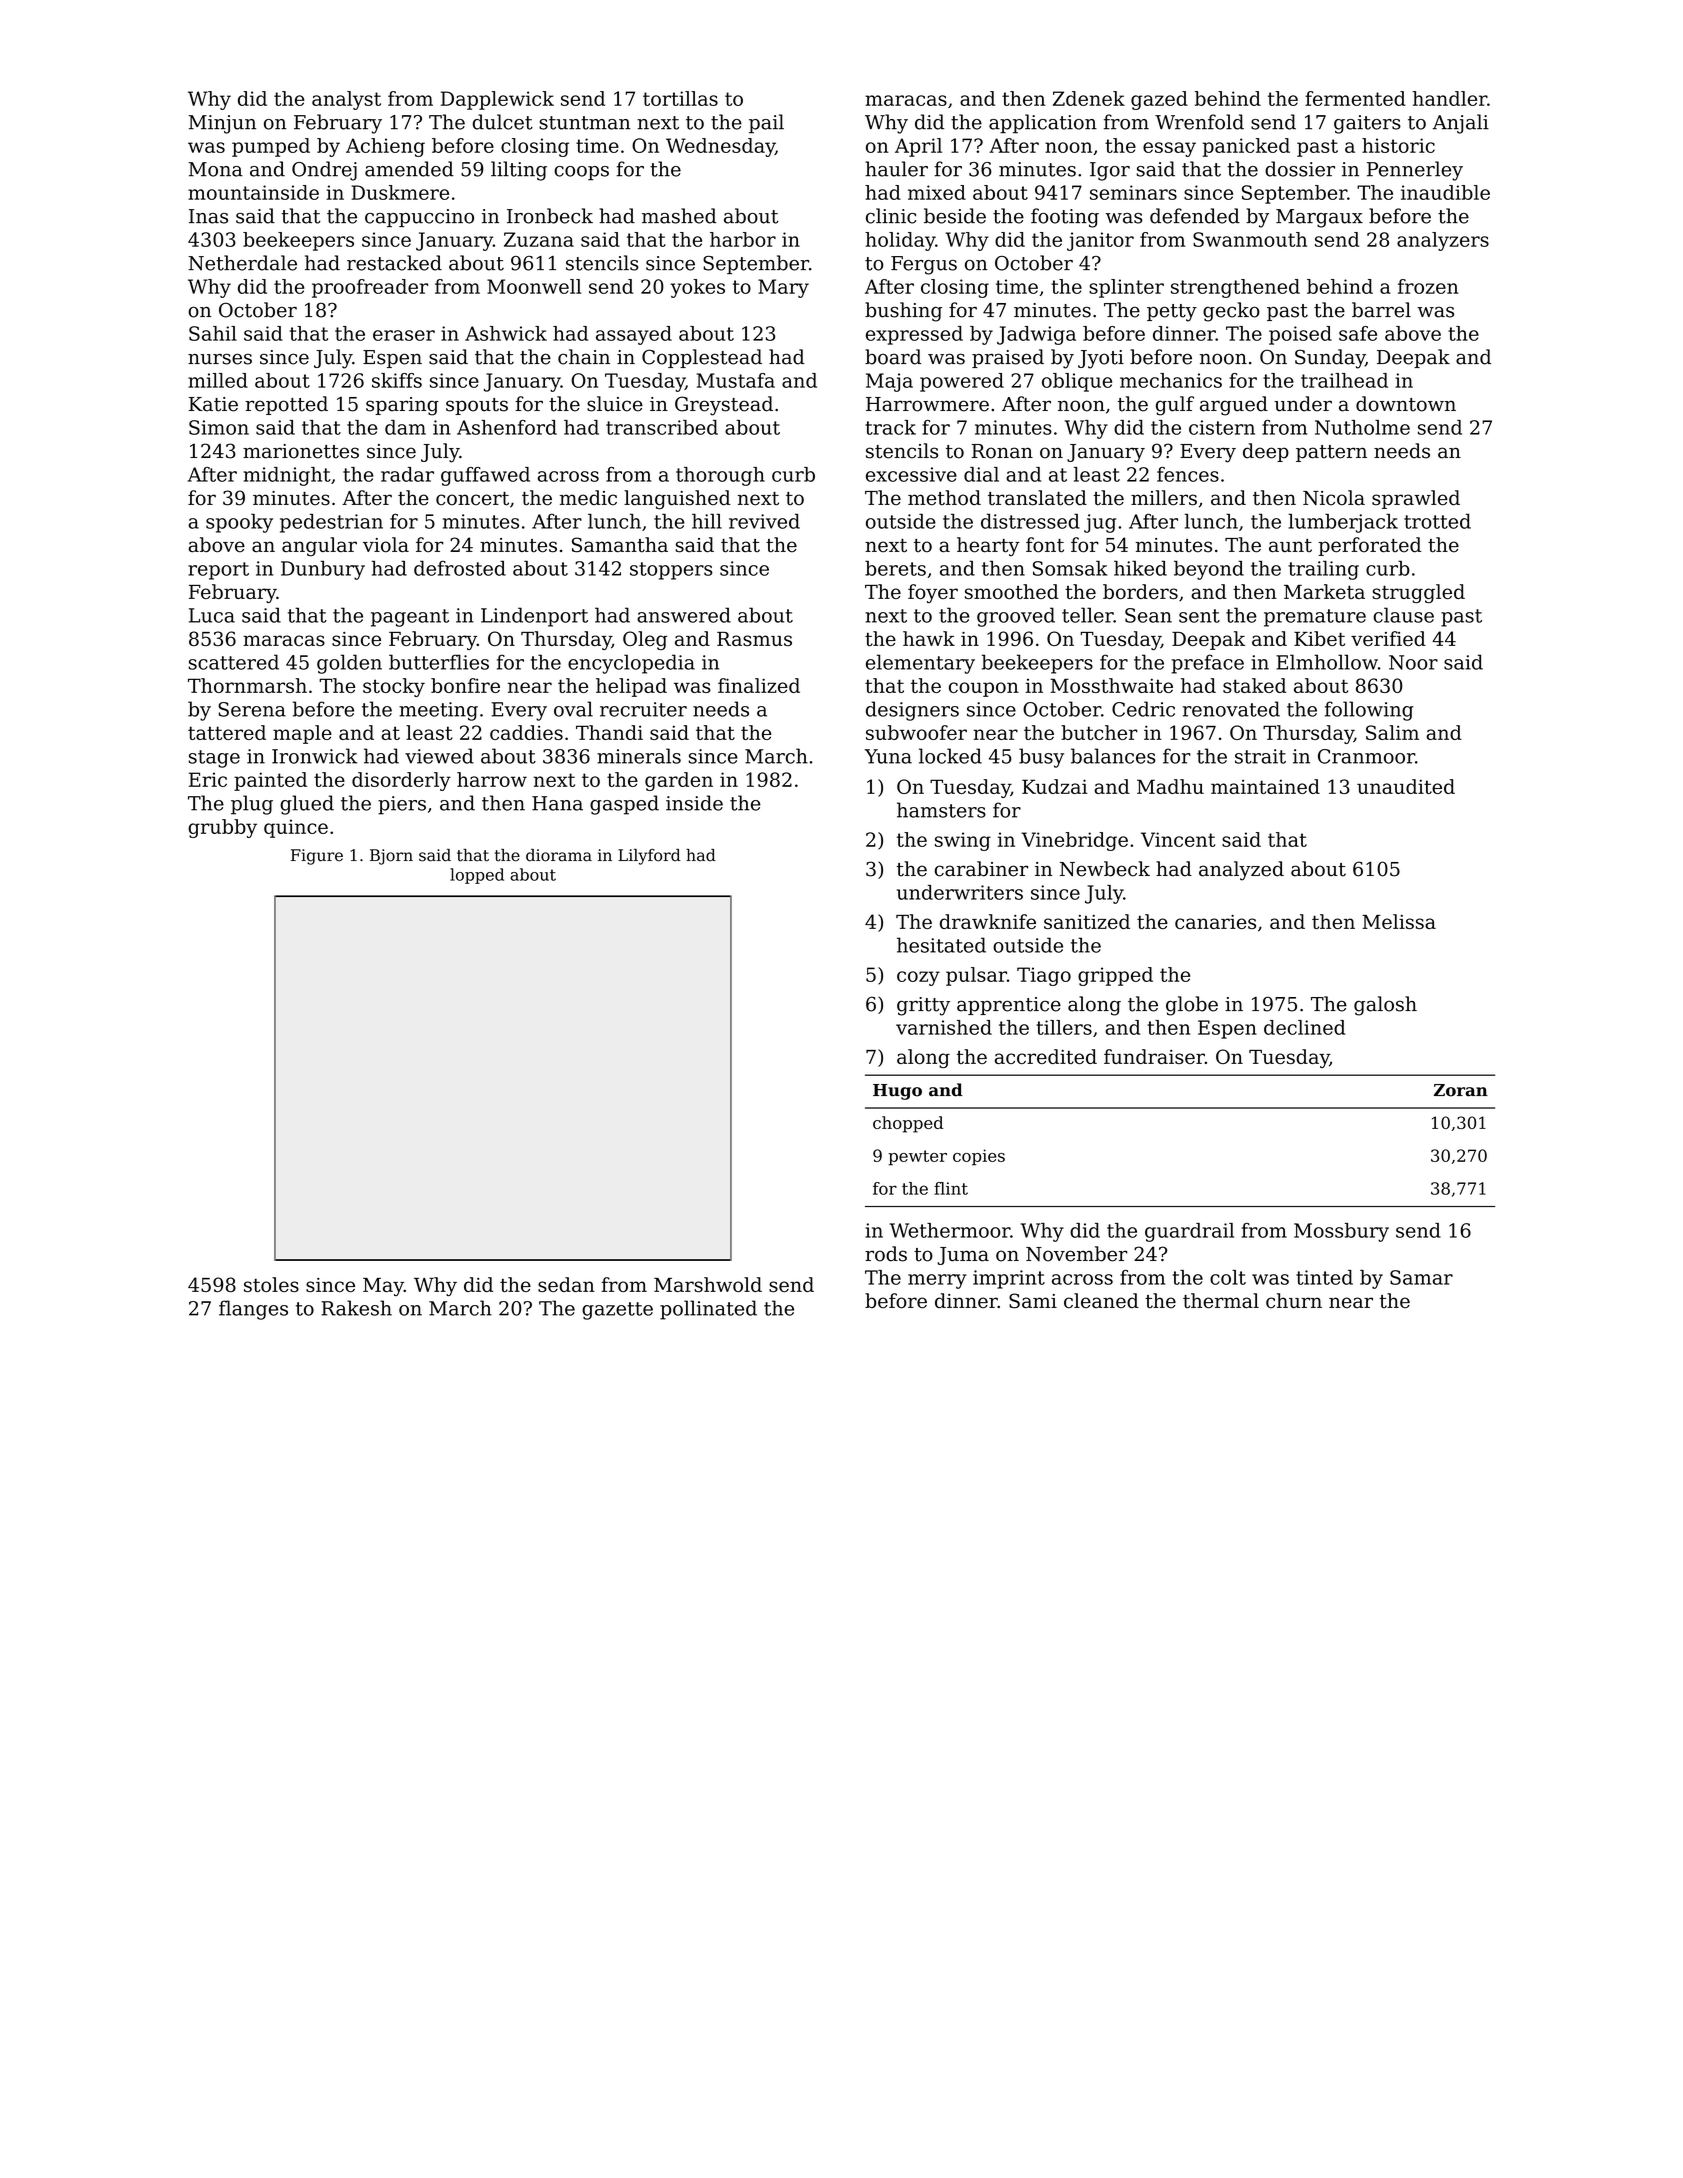 The width and height of the image is (1683, 2178). What do you see at coordinates (1461, 124) in the image?
I see `Anjali` at bounding box center [1461, 124].
